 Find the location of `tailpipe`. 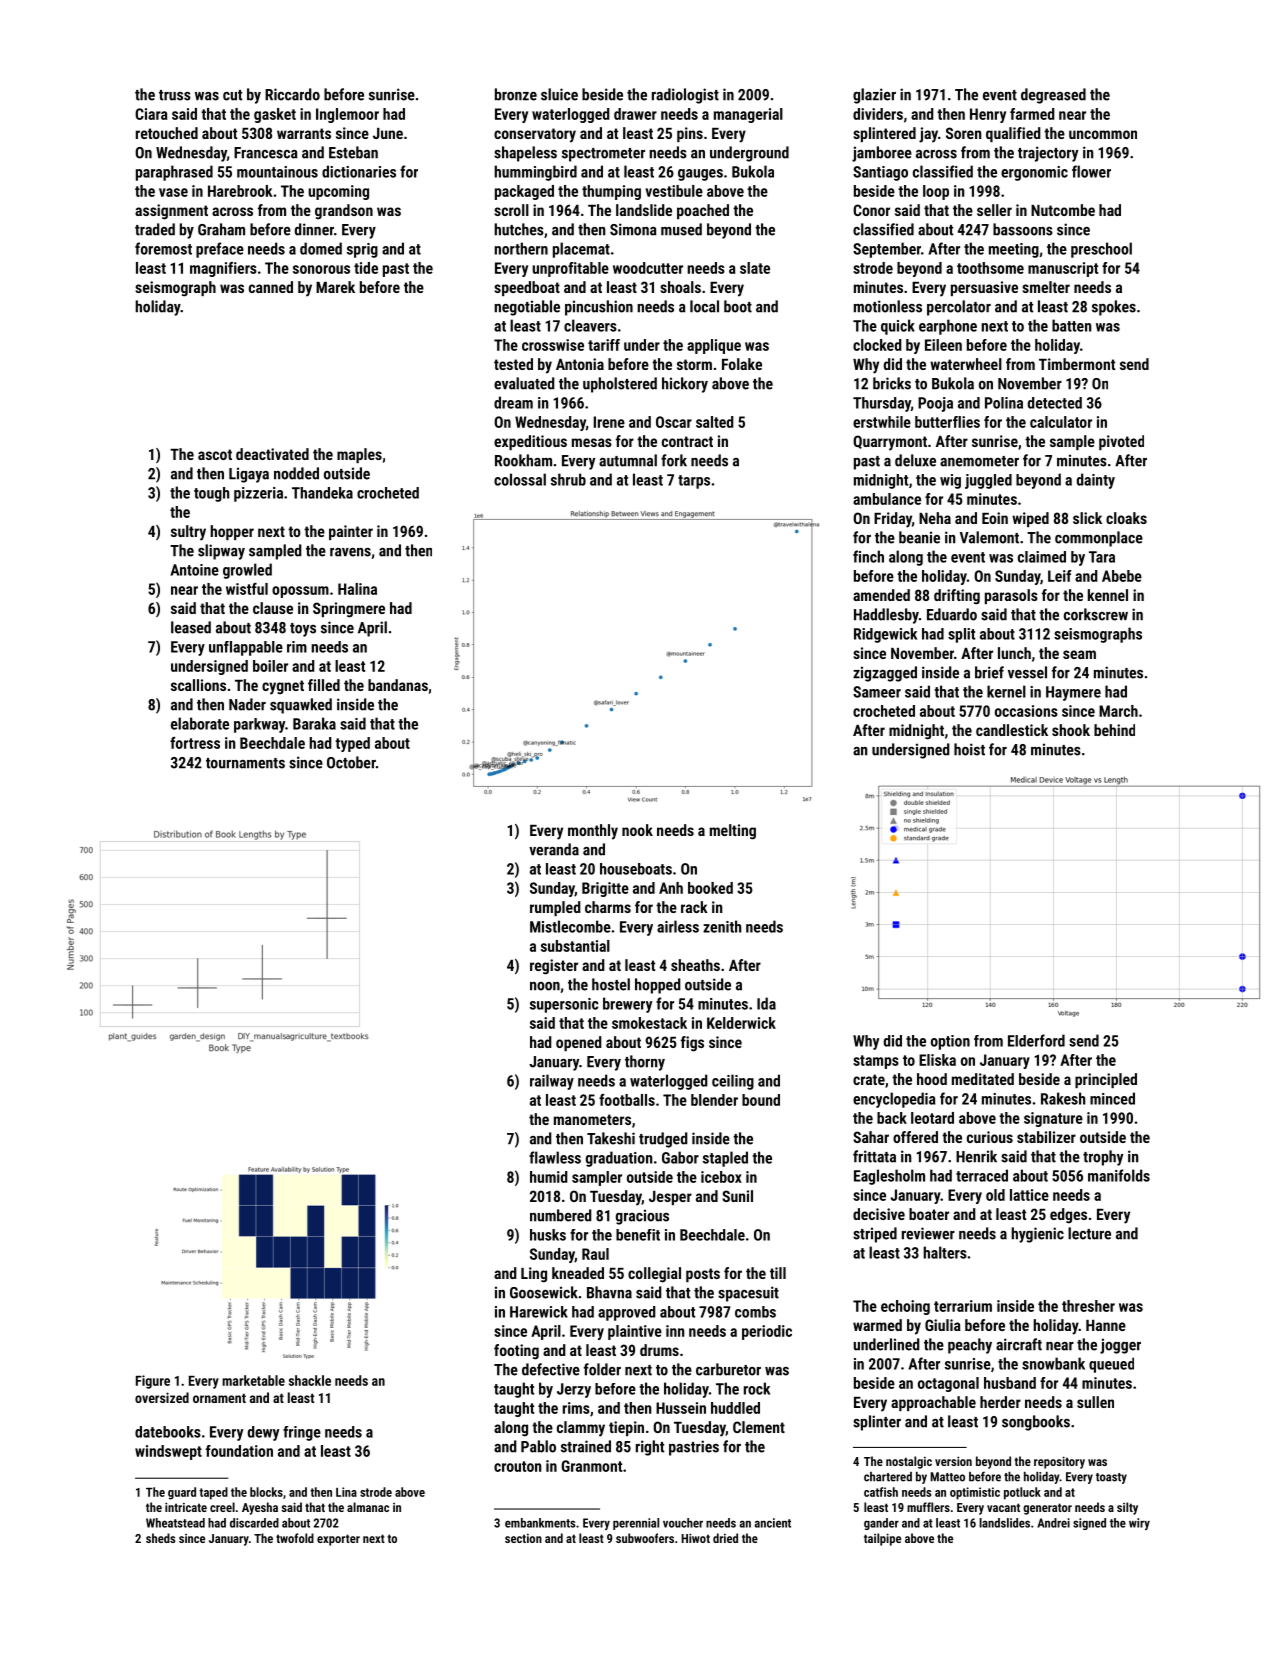

tailpipe is located at coordinates (882, 1539).
